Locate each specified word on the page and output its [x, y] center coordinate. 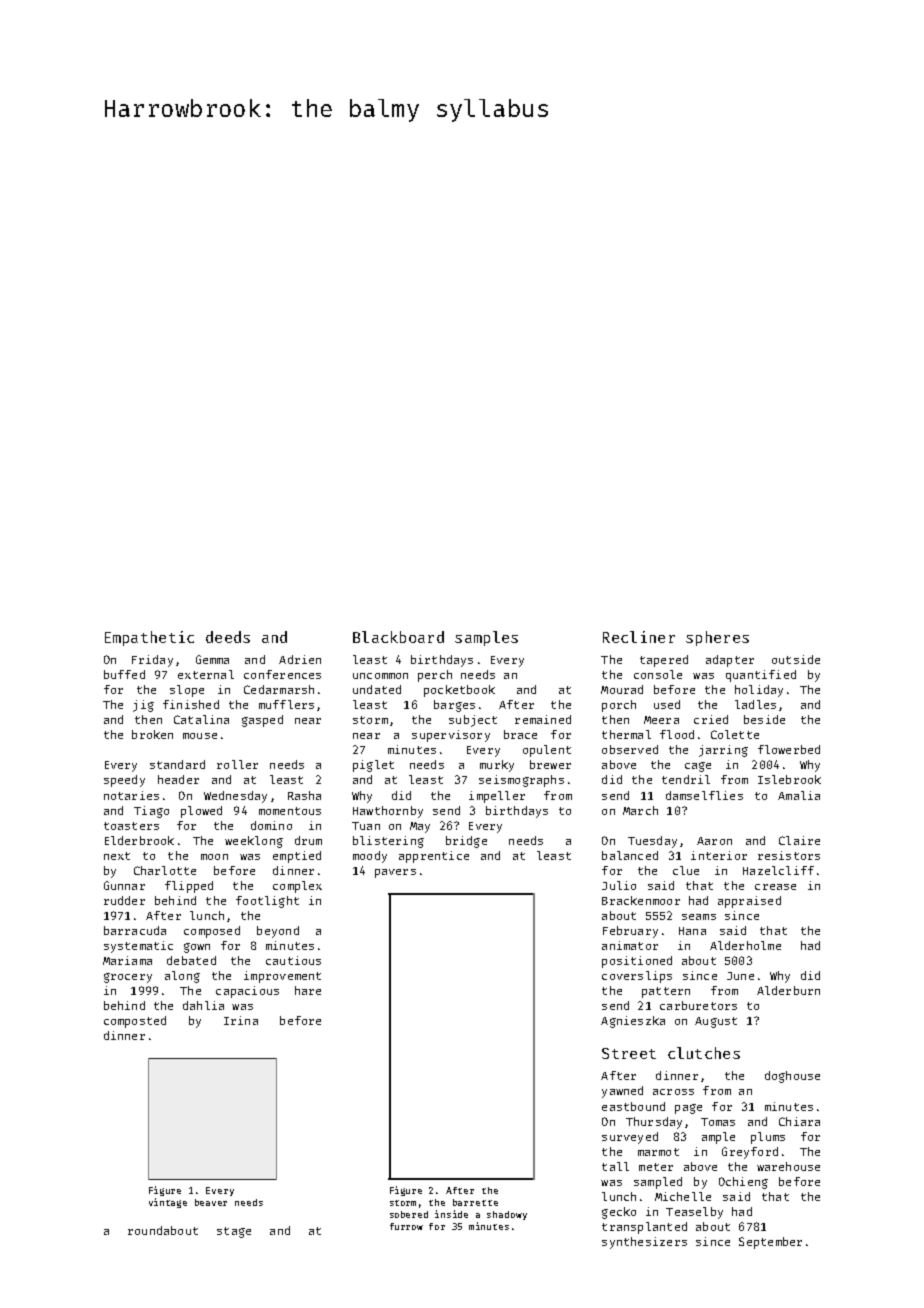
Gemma [212, 659]
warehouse [788, 1166]
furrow [406, 1226]
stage [234, 1232]
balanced [630, 855]
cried [711, 719]
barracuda [135, 930]
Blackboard [398, 637]
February [630, 932]
